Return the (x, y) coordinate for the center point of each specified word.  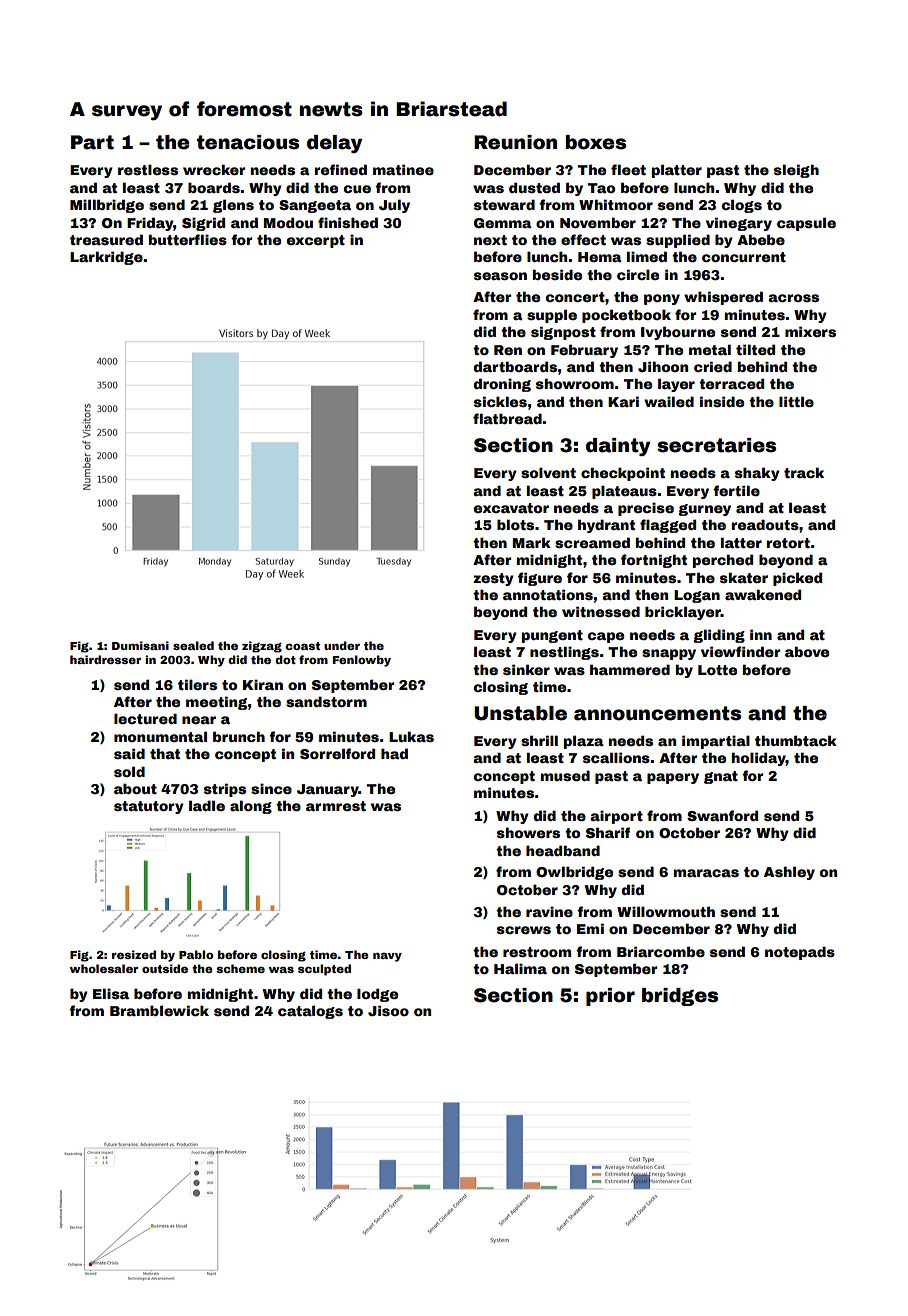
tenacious (248, 142)
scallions (616, 757)
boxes (595, 142)
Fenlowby (362, 661)
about (135, 788)
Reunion (515, 142)
